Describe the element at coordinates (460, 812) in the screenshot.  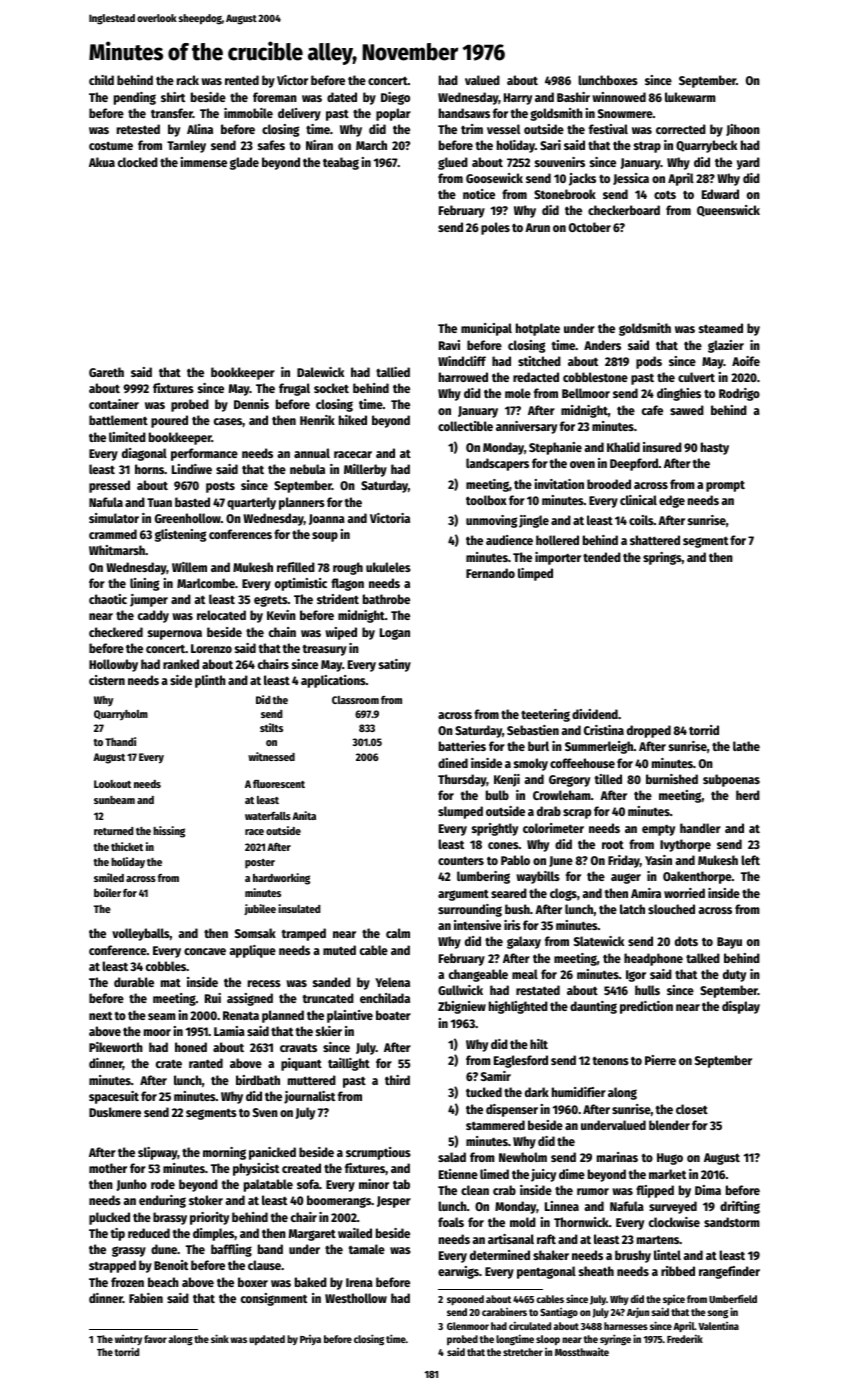
I see `slumped` at that location.
